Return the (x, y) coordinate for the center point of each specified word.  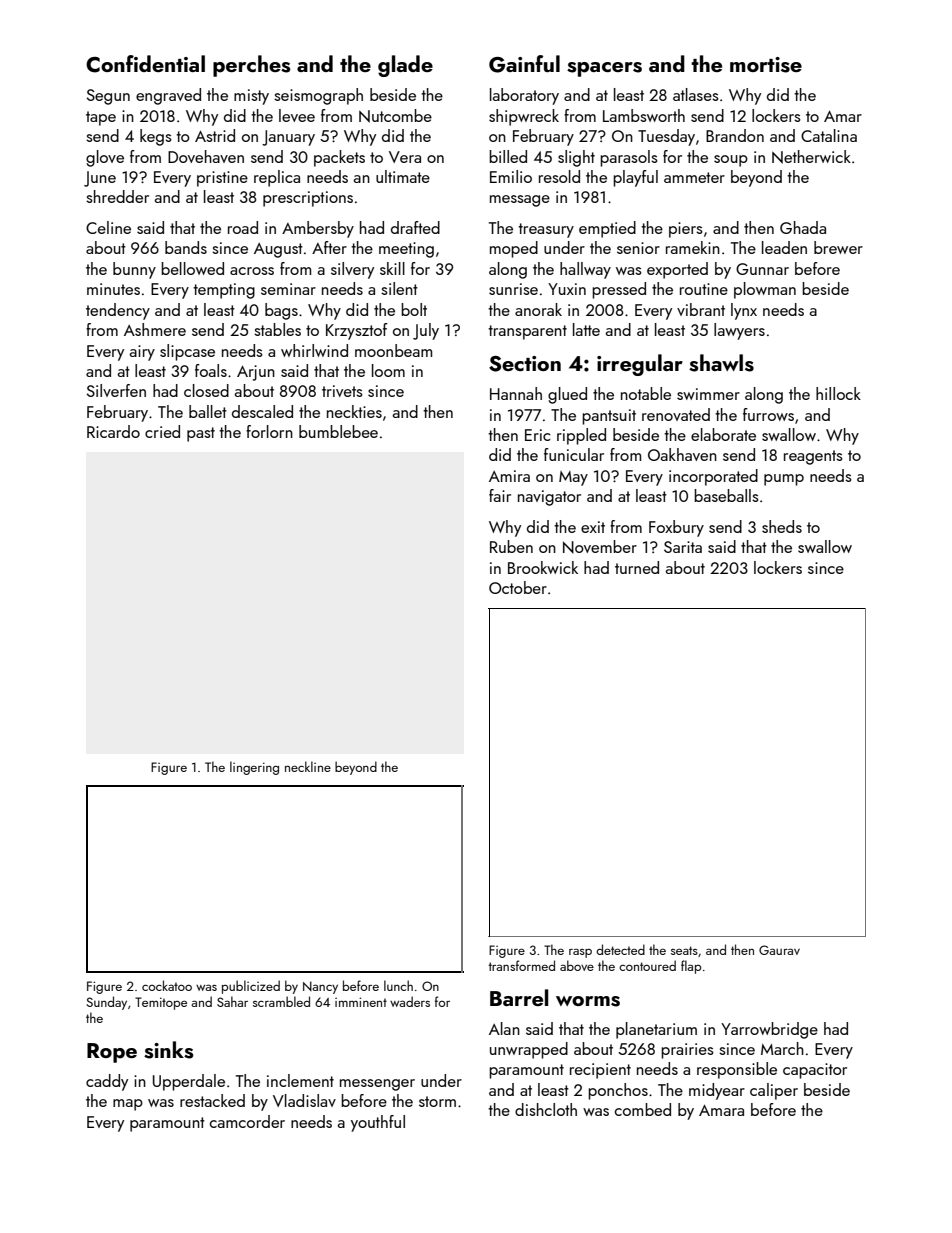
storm (437, 1101)
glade (405, 66)
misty (251, 97)
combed (643, 1109)
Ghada (803, 227)
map (128, 1105)
